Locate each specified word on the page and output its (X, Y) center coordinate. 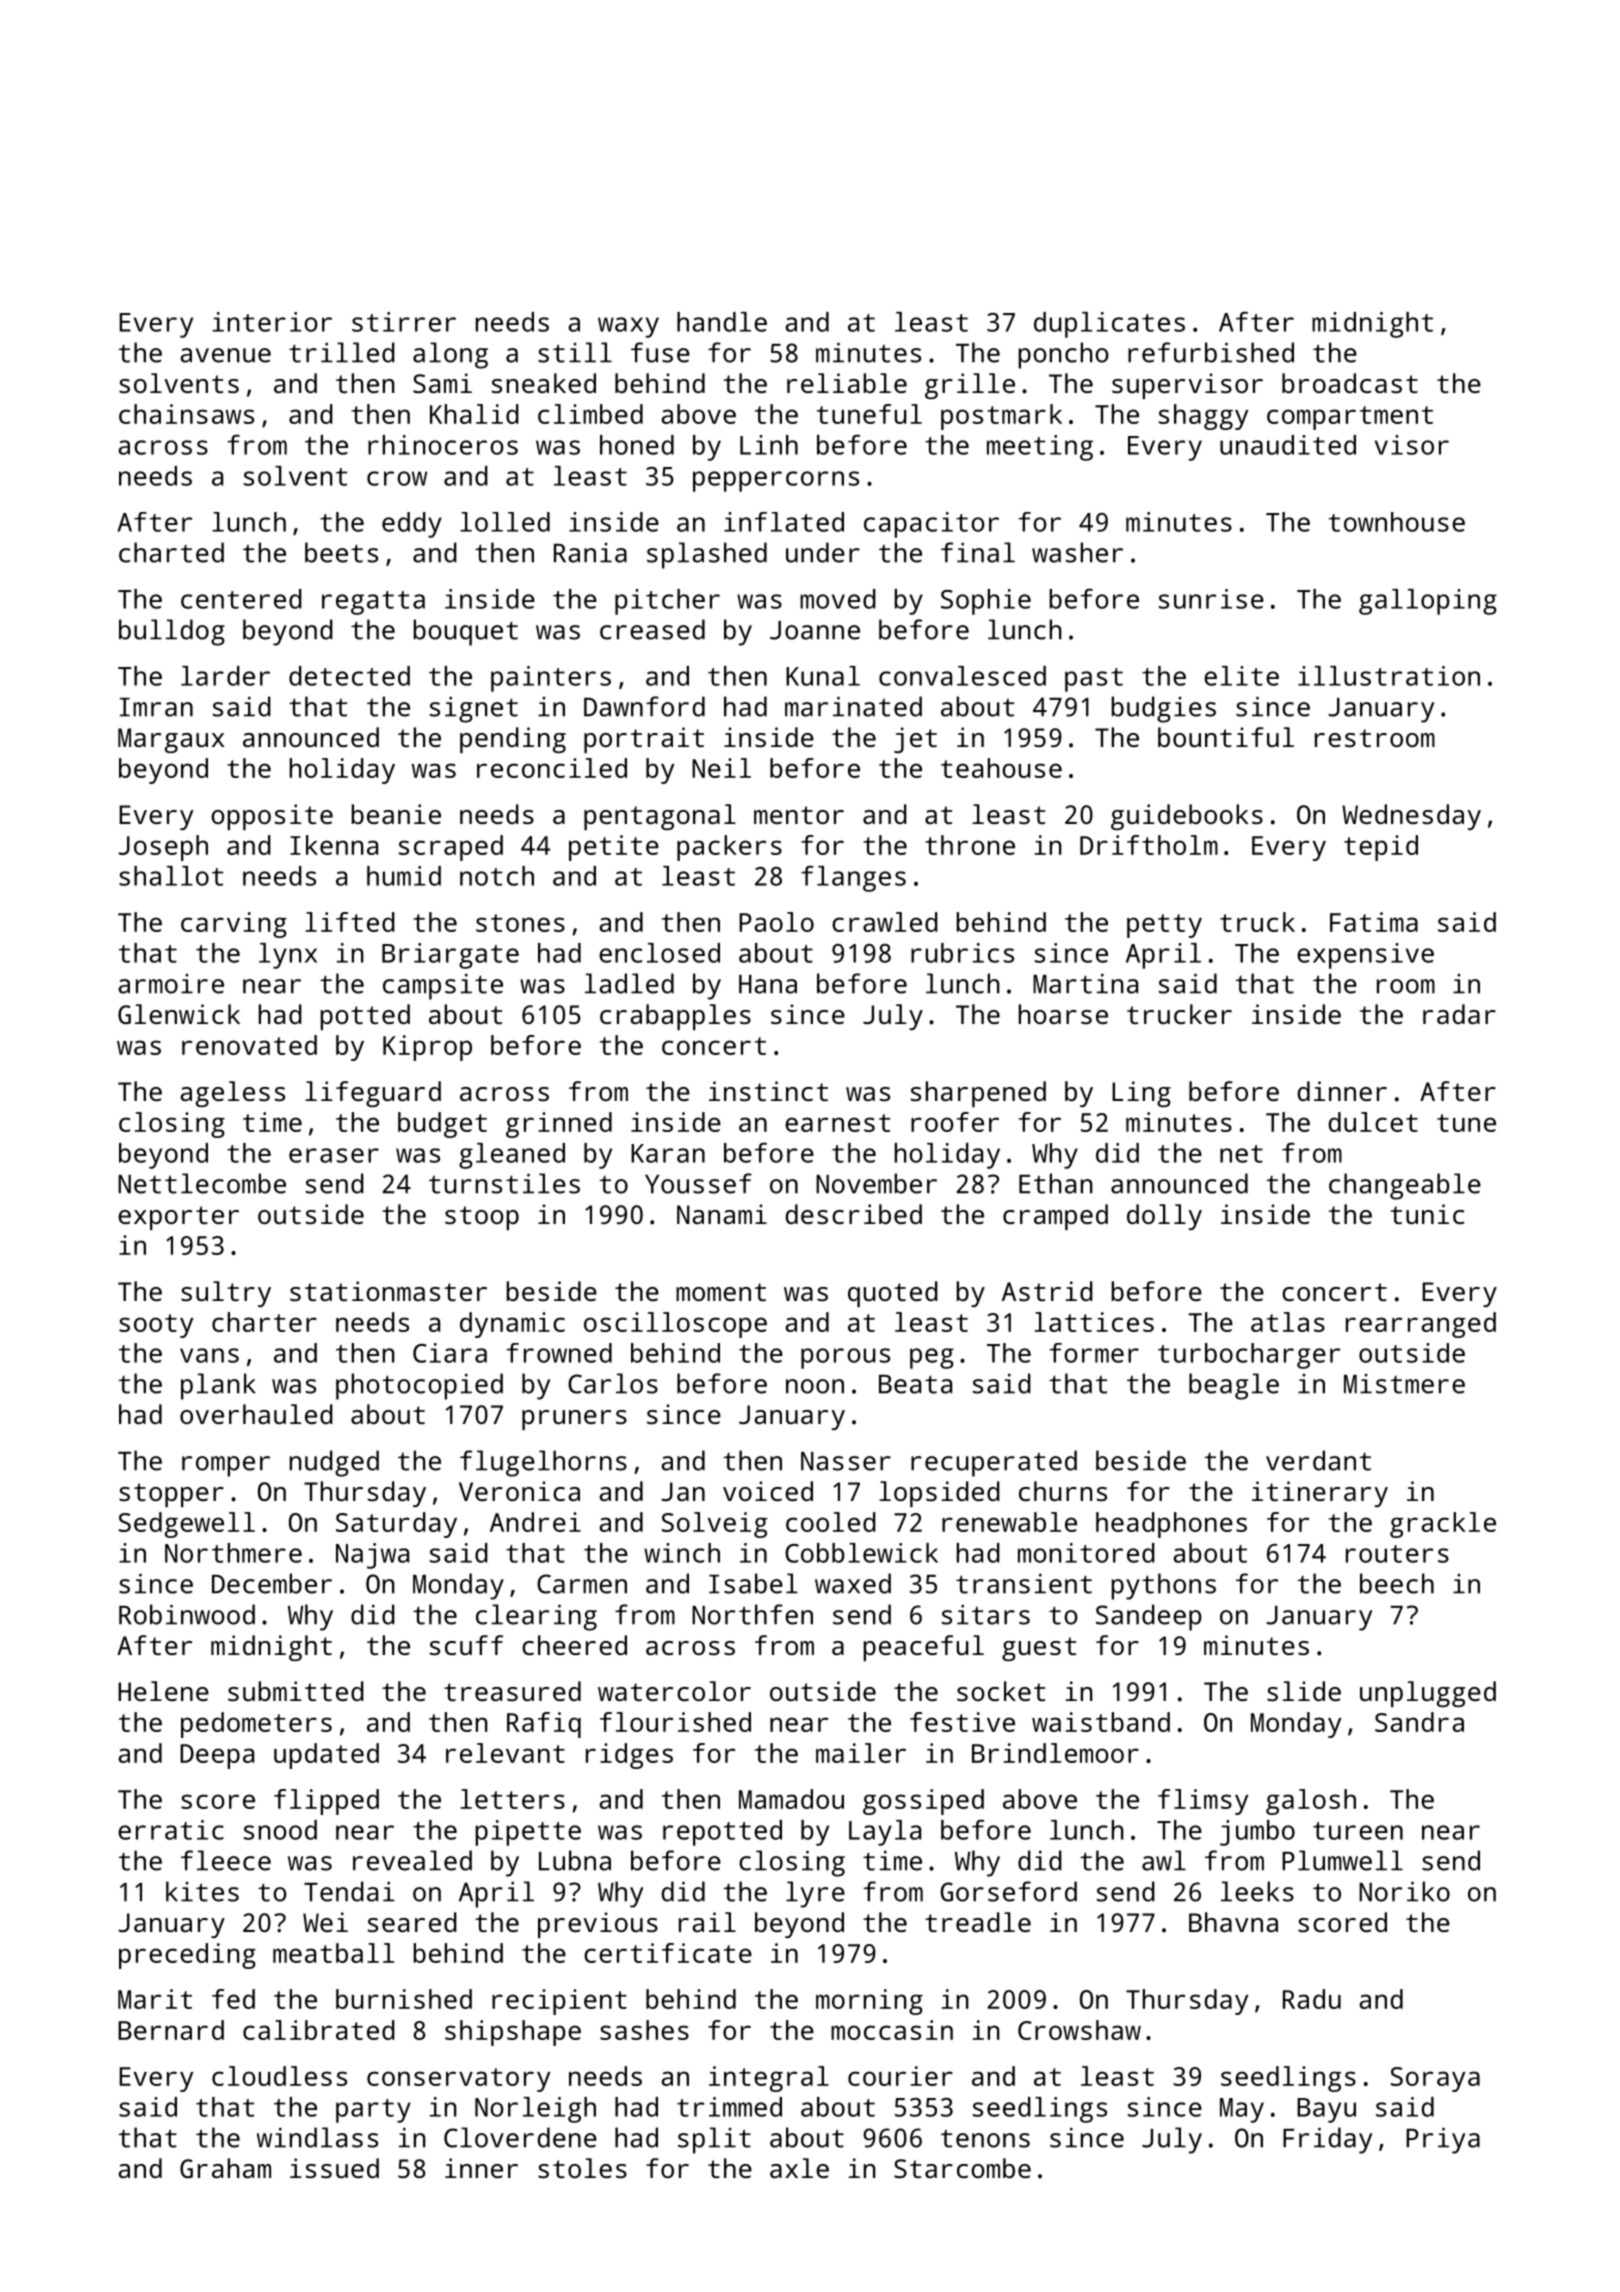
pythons (1163, 1586)
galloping (1428, 602)
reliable (847, 383)
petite (614, 848)
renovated (249, 1045)
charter (264, 1322)
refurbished (1211, 352)
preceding (187, 1956)
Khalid (474, 414)
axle (799, 2168)
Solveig (714, 1525)
